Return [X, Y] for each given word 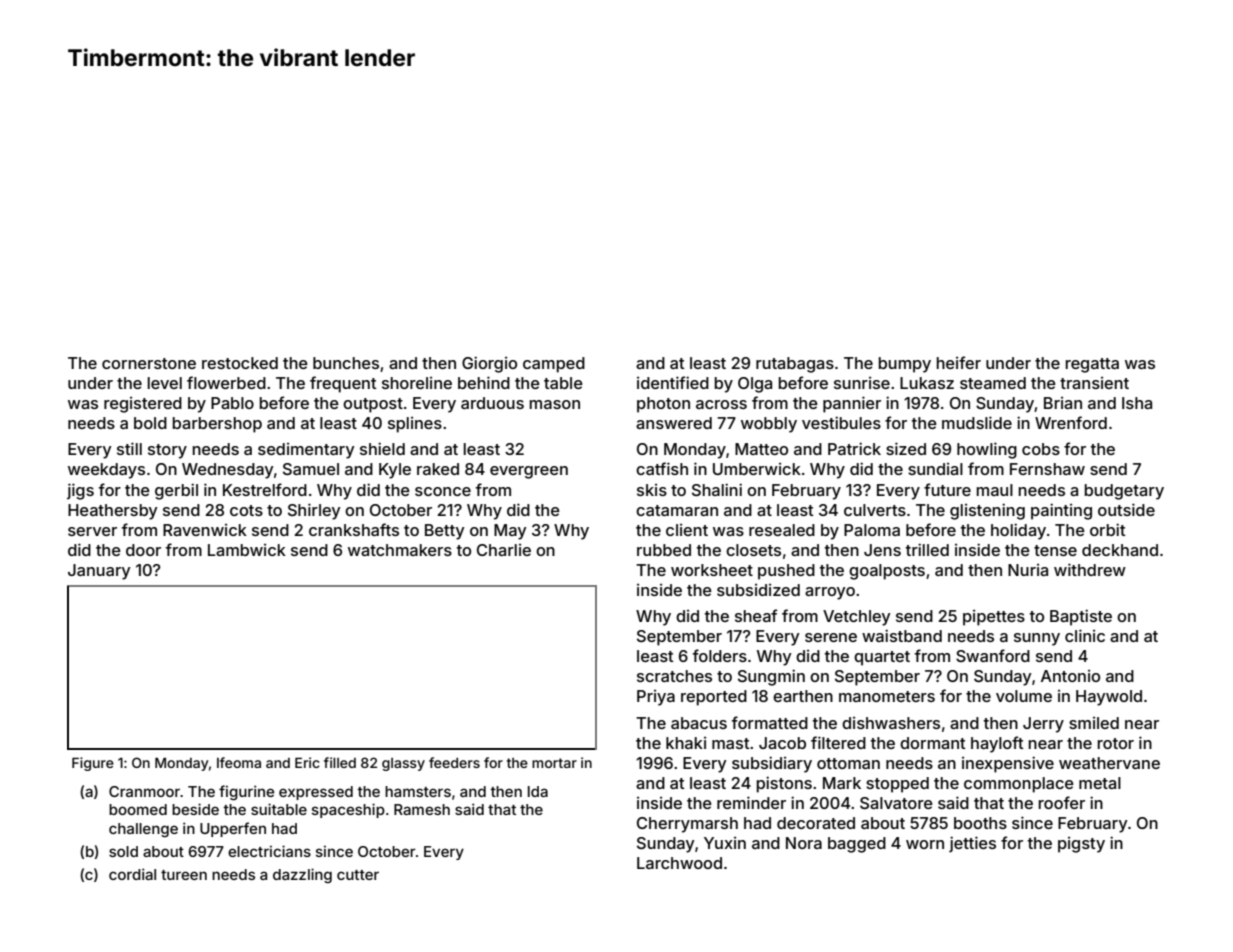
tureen [184, 875]
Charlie [504, 550]
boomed [138, 809]
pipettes [994, 618]
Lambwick [247, 550]
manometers [887, 696]
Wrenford [1071, 422]
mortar [554, 763]
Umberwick [757, 469]
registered [143, 405]
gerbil [176, 491]
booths [980, 823]
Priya [656, 698]
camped [554, 365]
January [99, 572]
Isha [1137, 403]
